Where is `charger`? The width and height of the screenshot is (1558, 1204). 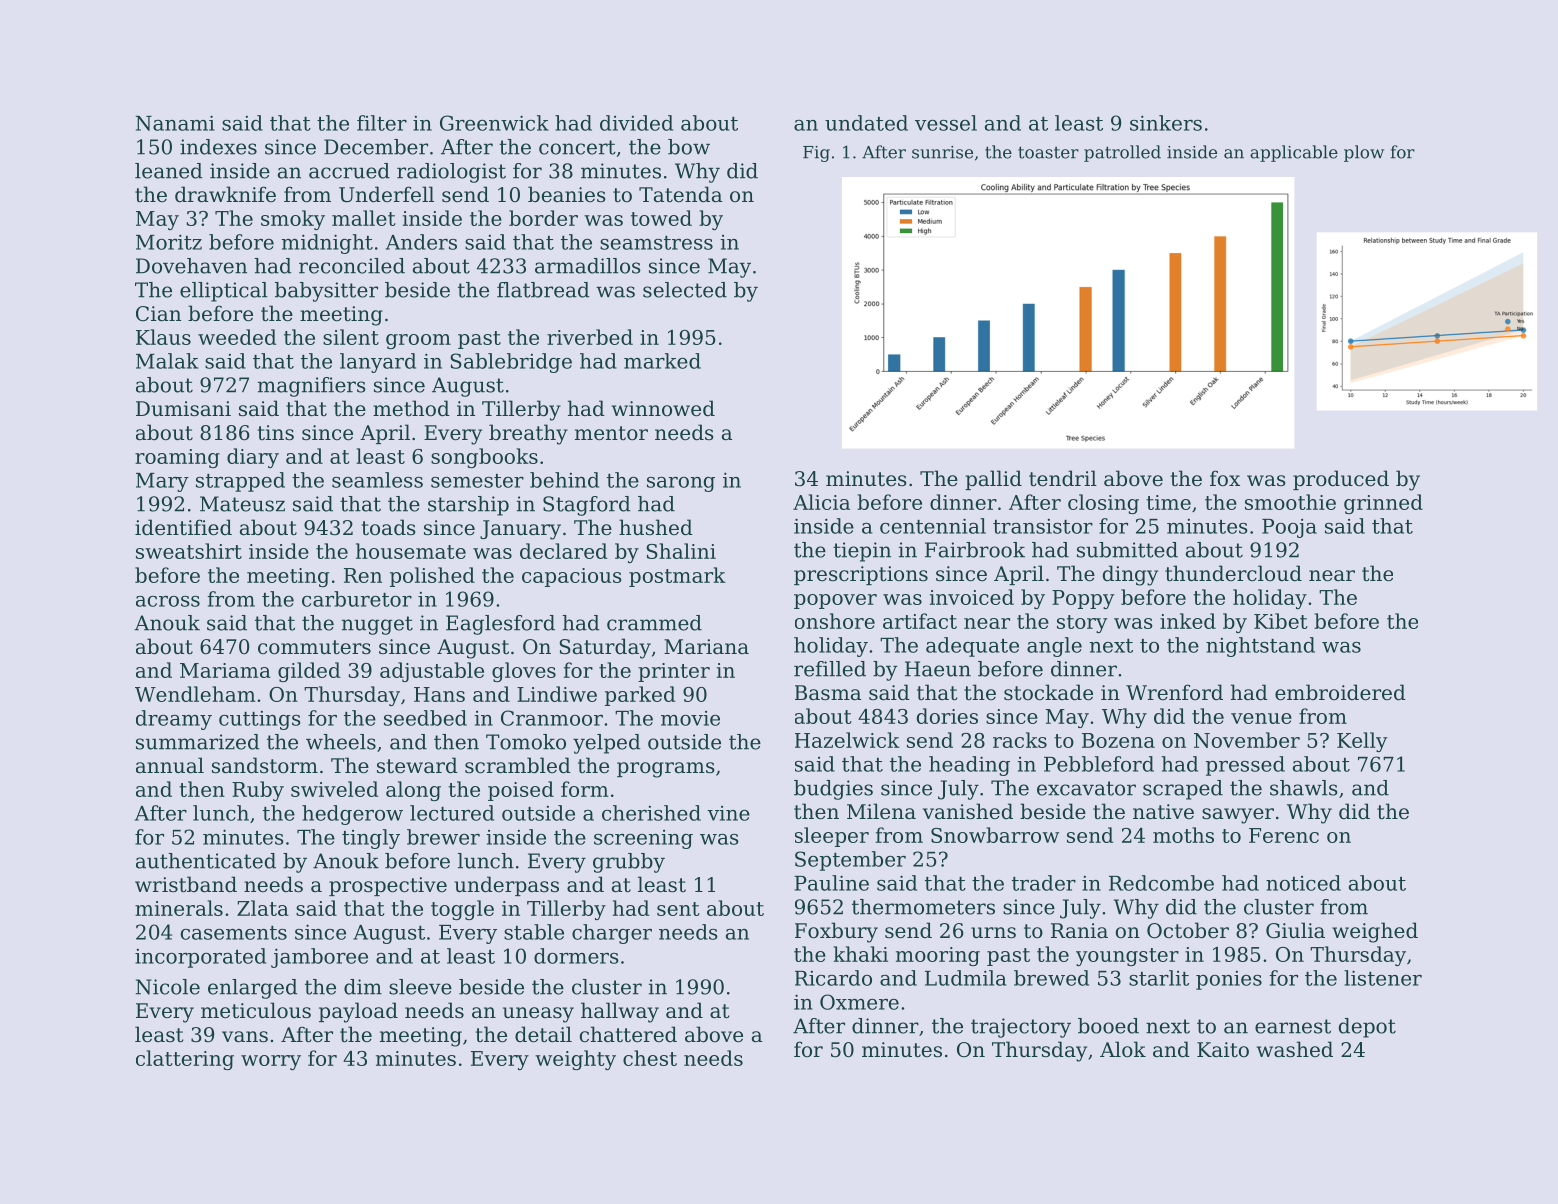
charger is located at coordinates (612, 934).
